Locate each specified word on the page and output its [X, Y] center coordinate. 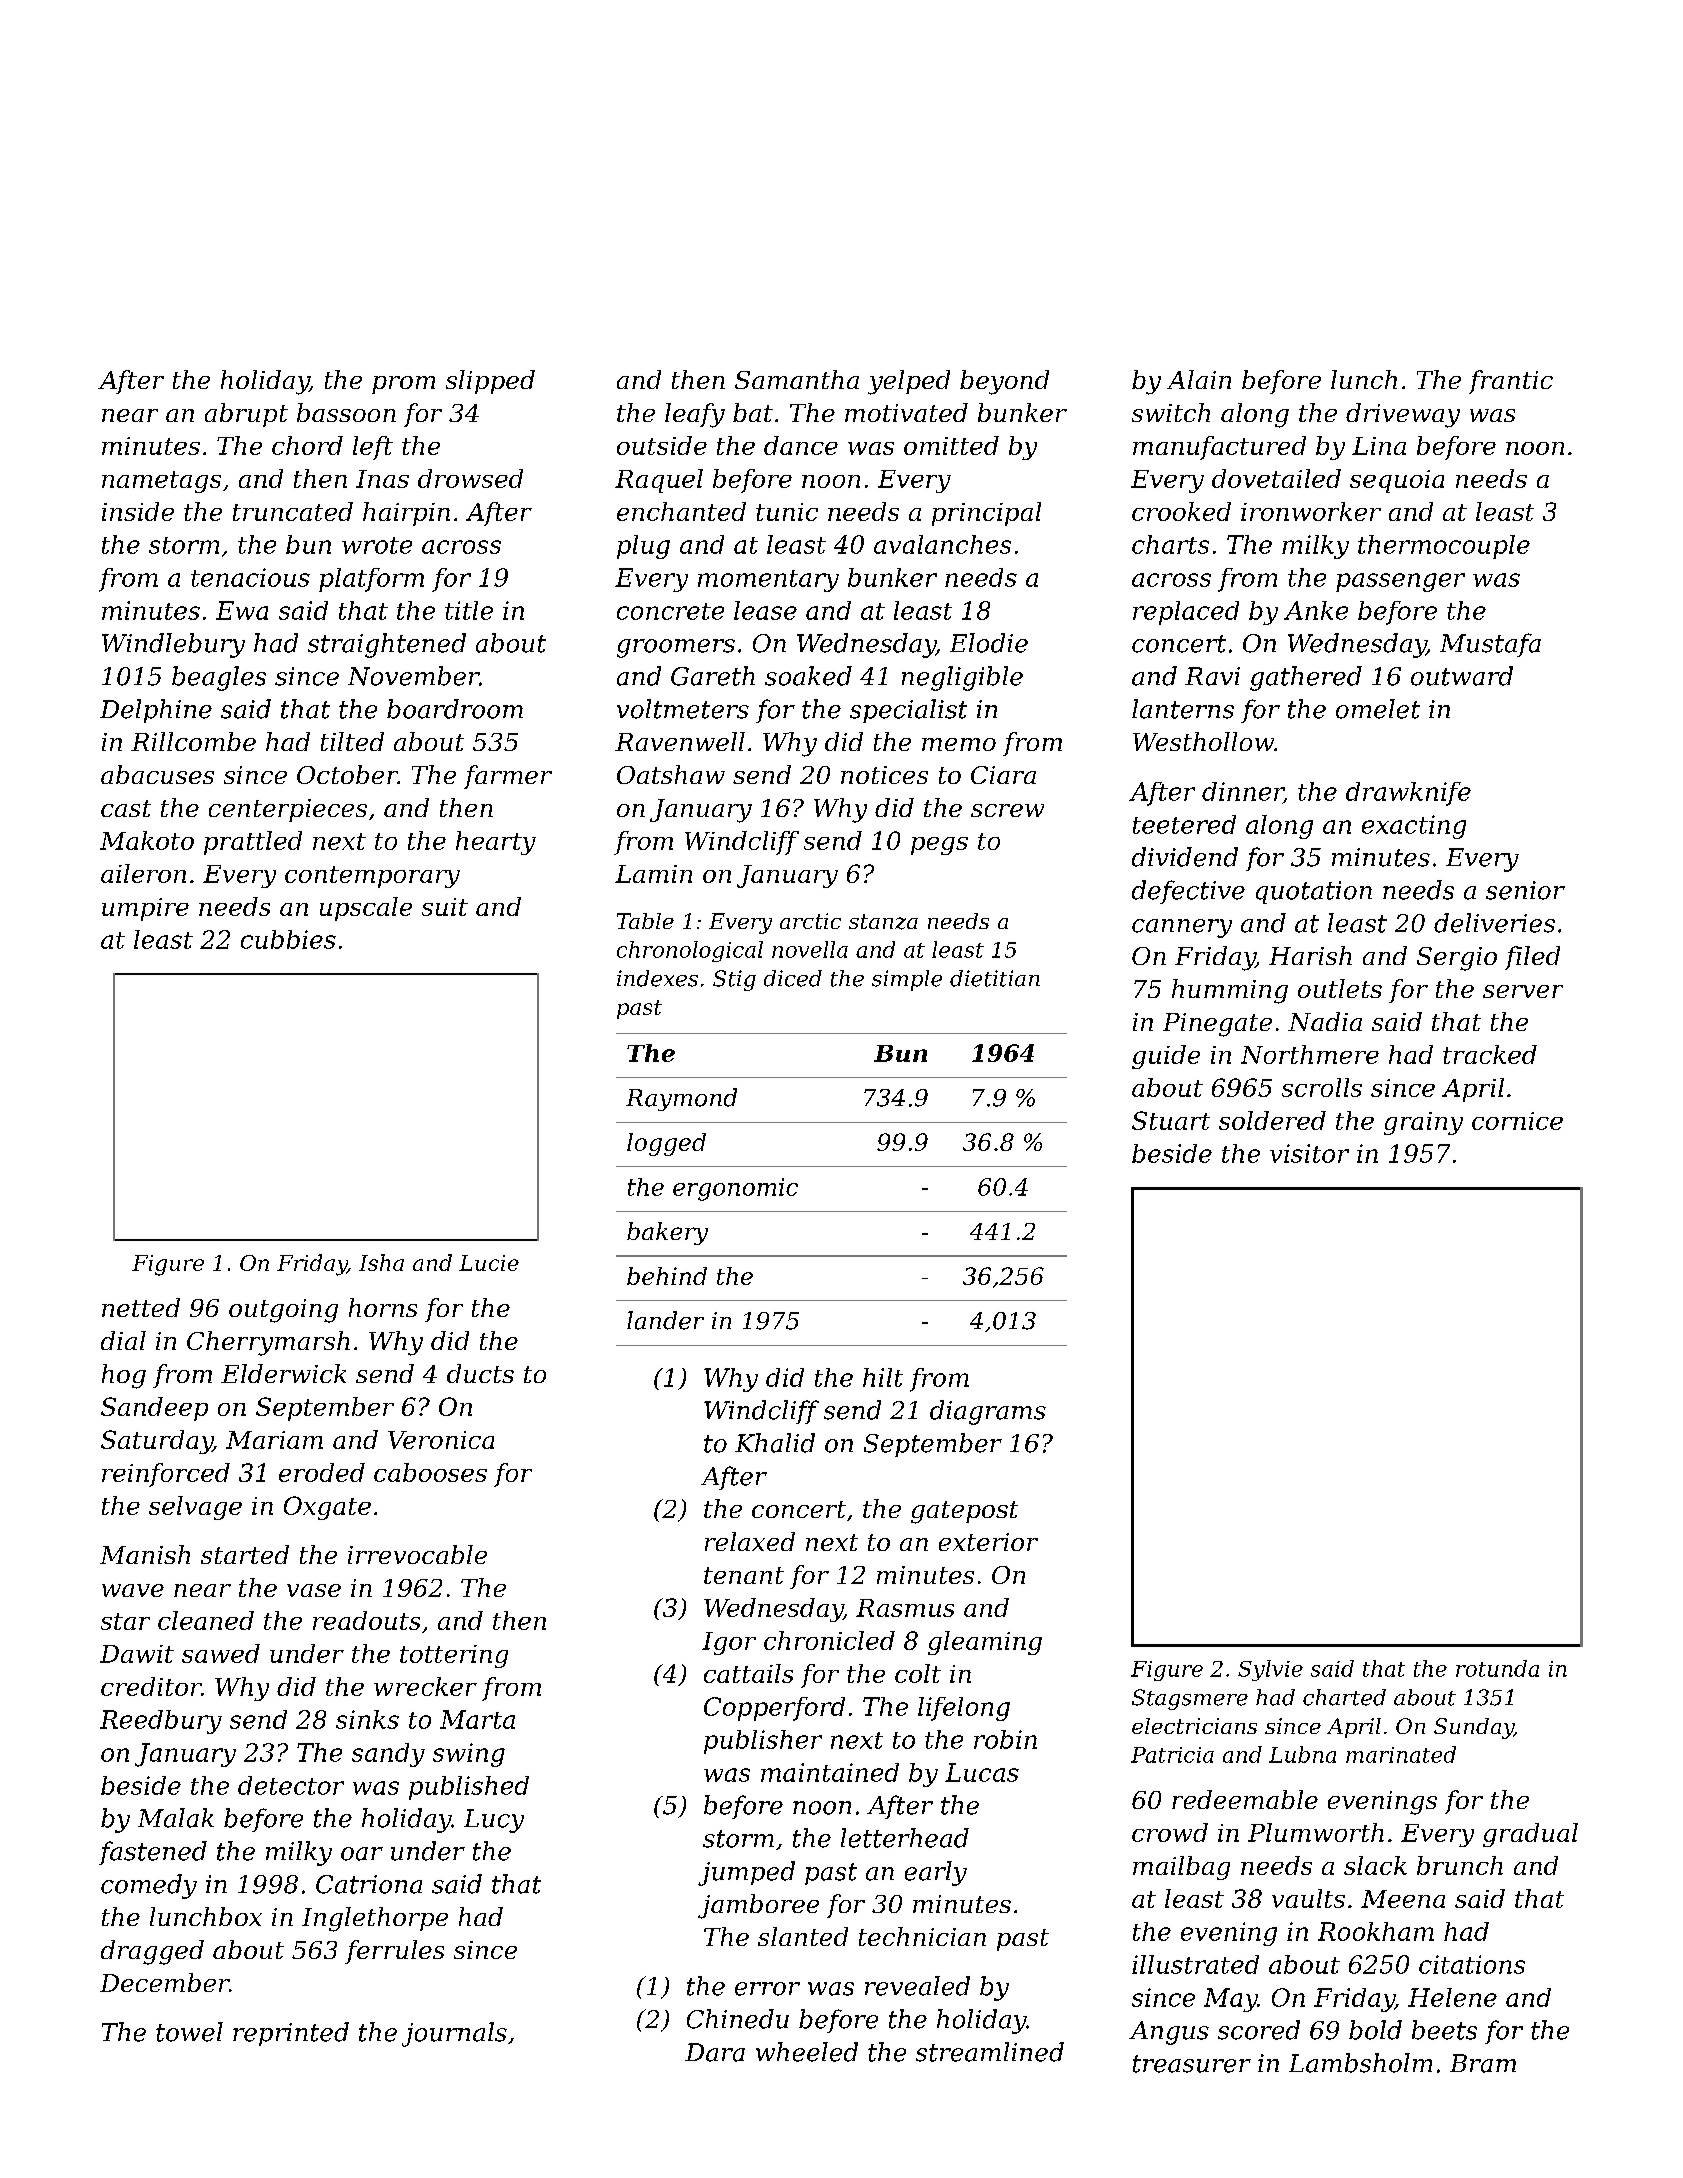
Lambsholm [1360, 2063]
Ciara [1003, 775]
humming [1230, 991]
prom [403, 385]
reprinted [291, 2034]
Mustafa [1490, 645]
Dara [715, 2052]
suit [445, 907]
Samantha [797, 379]
